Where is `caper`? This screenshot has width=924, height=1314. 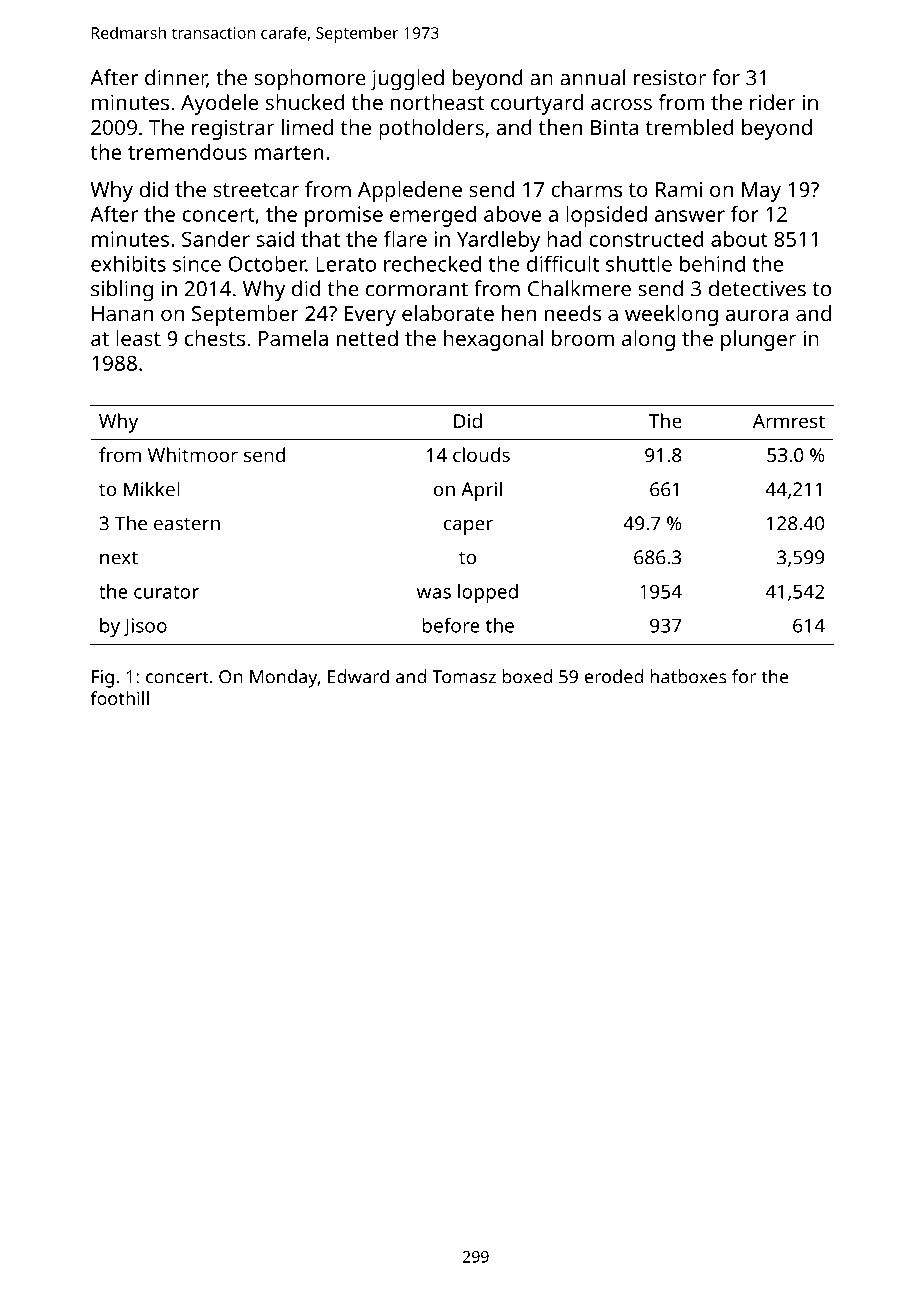
caper is located at coordinates (468, 527).
